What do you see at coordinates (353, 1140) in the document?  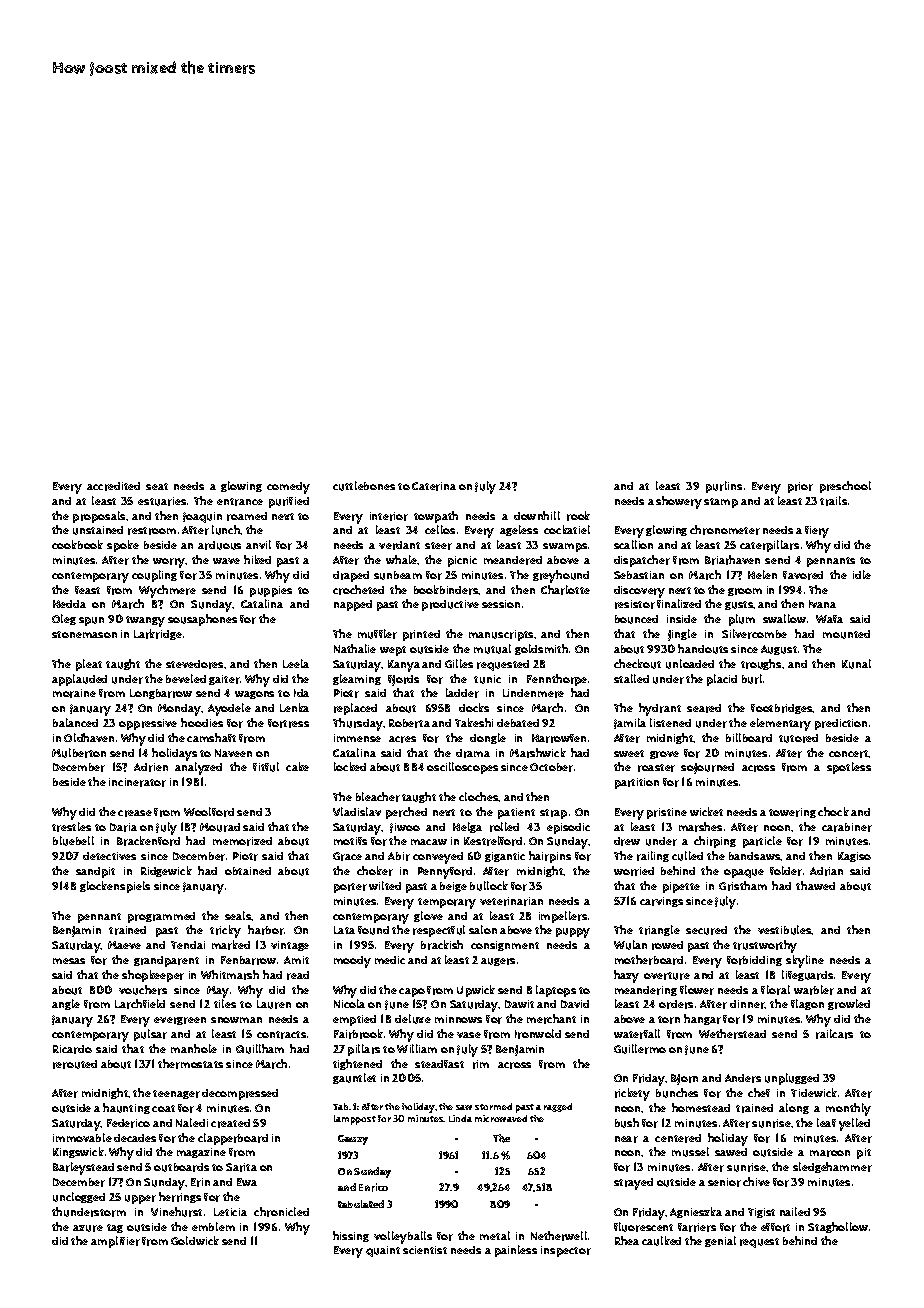 I see `Gauzy` at bounding box center [353, 1140].
